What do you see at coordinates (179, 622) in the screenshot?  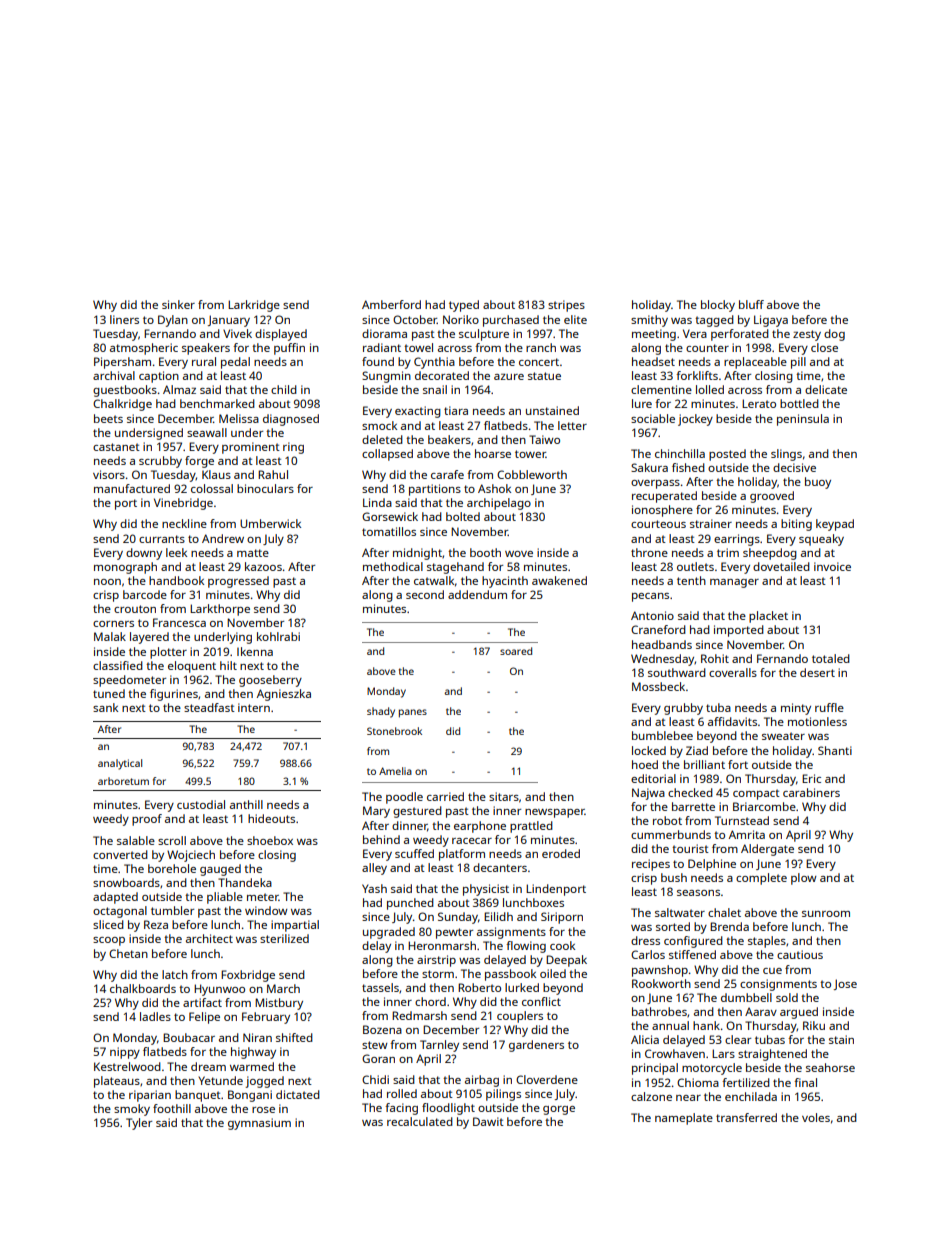 I see `Francesca` at bounding box center [179, 622].
